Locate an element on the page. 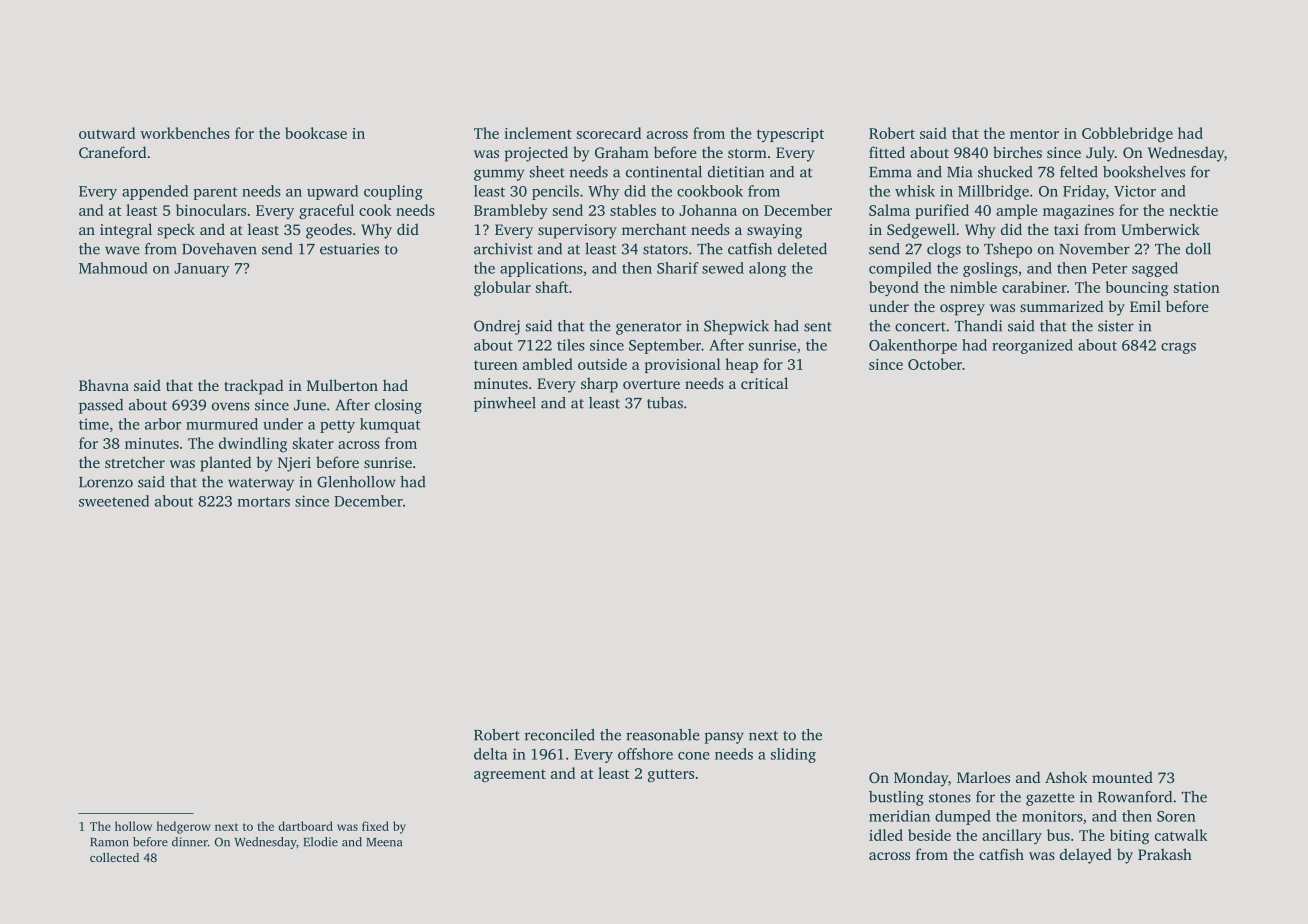 The height and width of the document is (924, 1308). delayed is located at coordinates (1086, 856).
